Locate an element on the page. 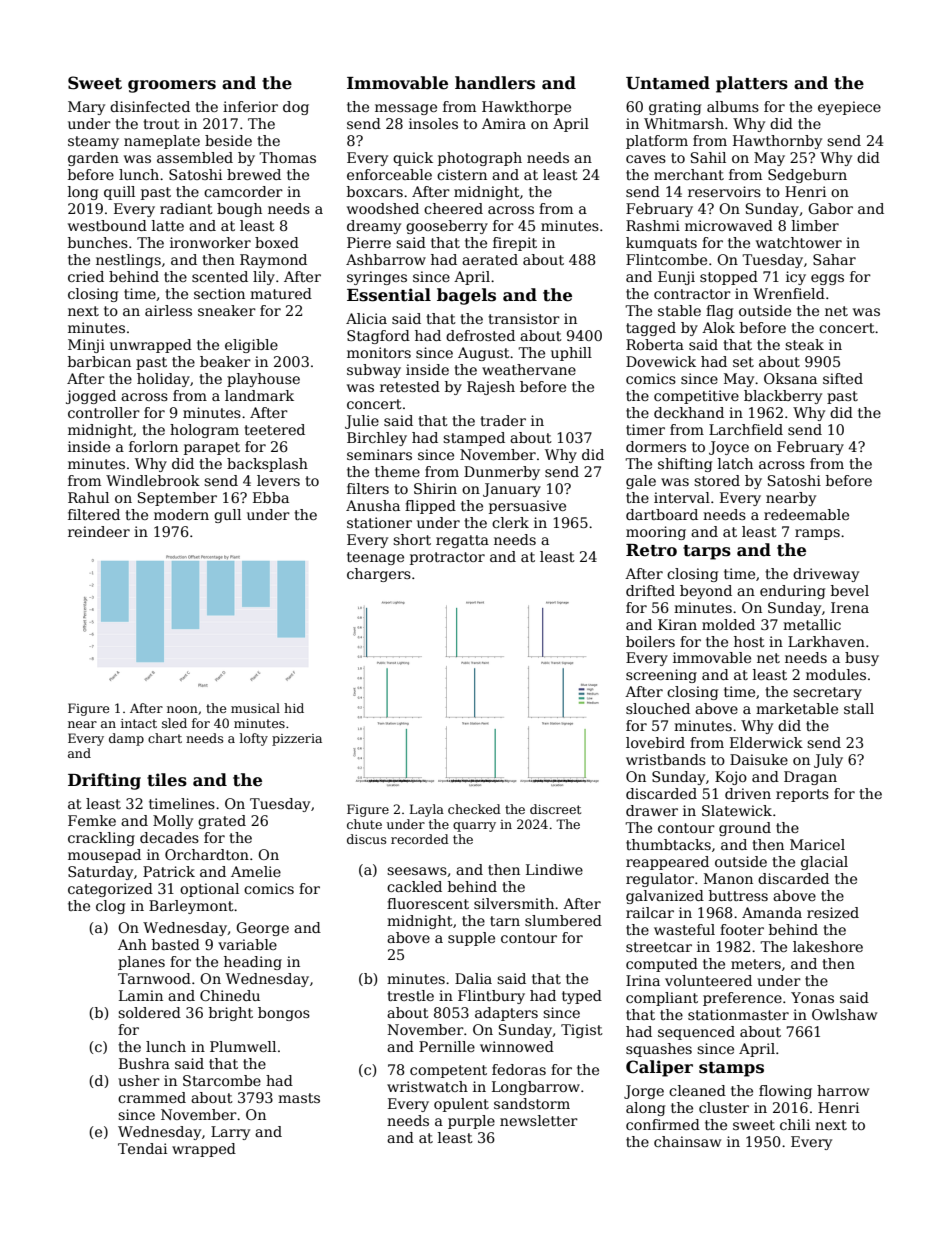 This image has width=952, height=1233. usher is located at coordinates (139, 1080).
